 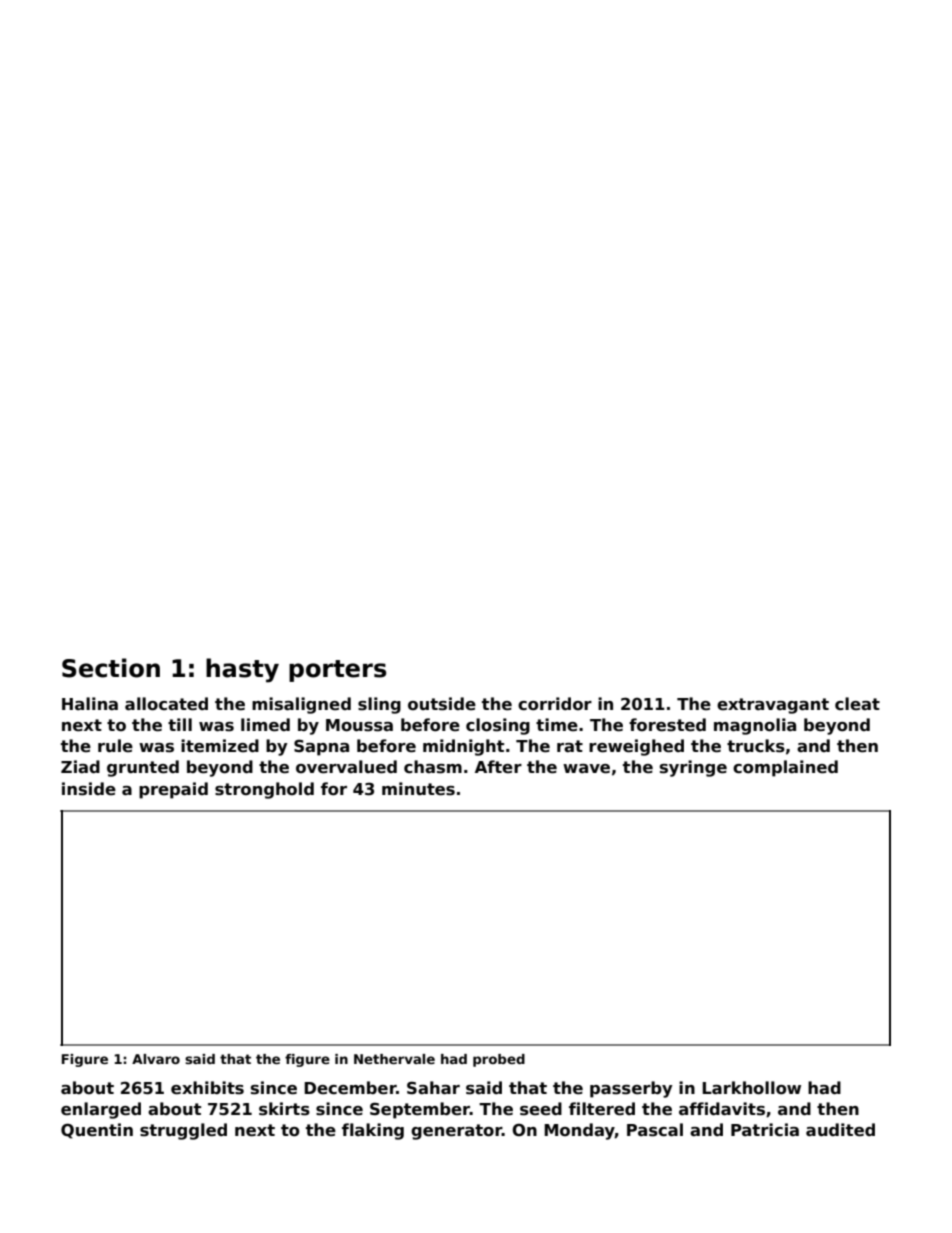 What do you see at coordinates (97, 1131) in the image?
I see `Quentin` at bounding box center [97, 1131].
